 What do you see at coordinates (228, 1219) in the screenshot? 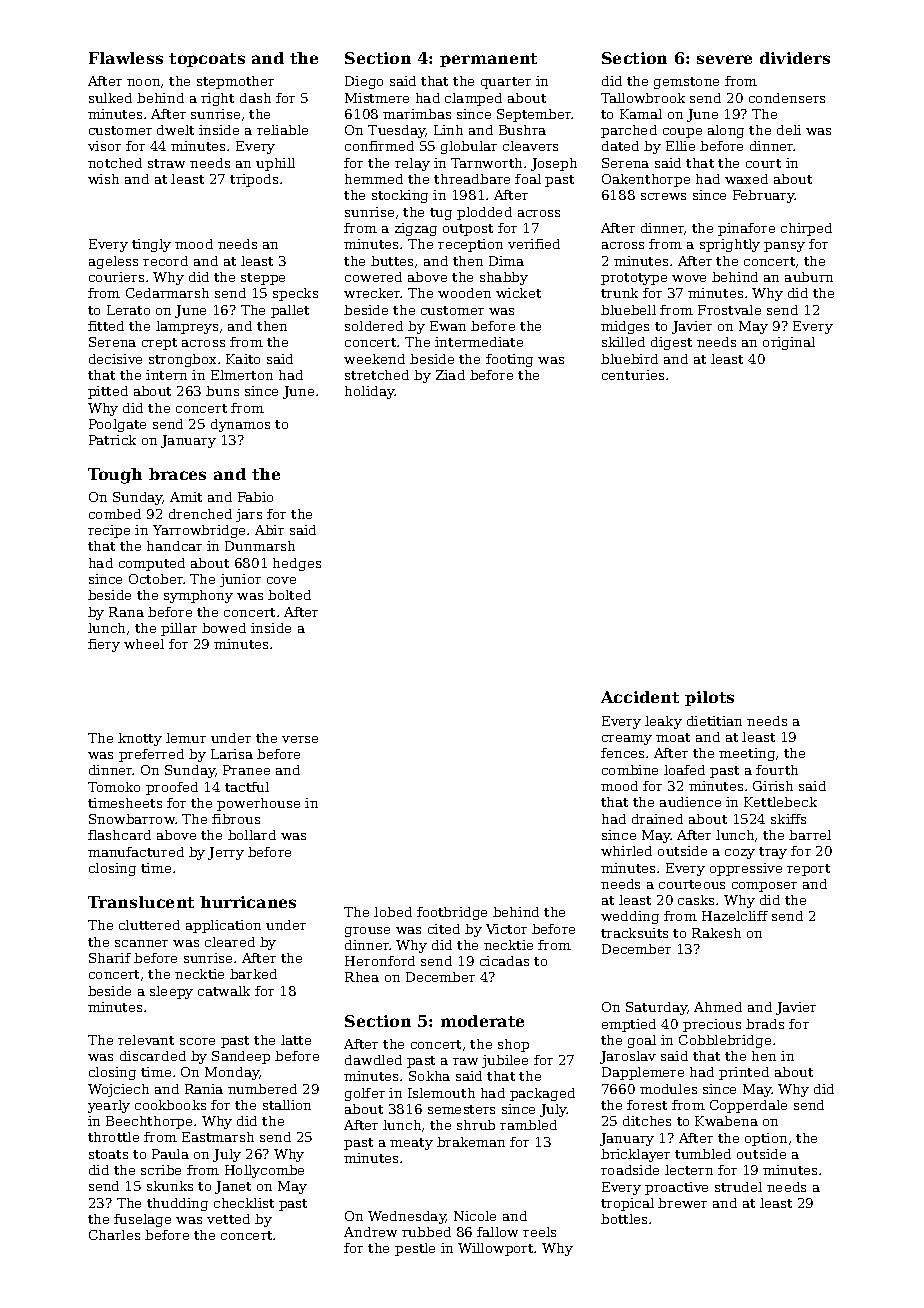
I see `vetted` at bounding box center [228, 1219].
